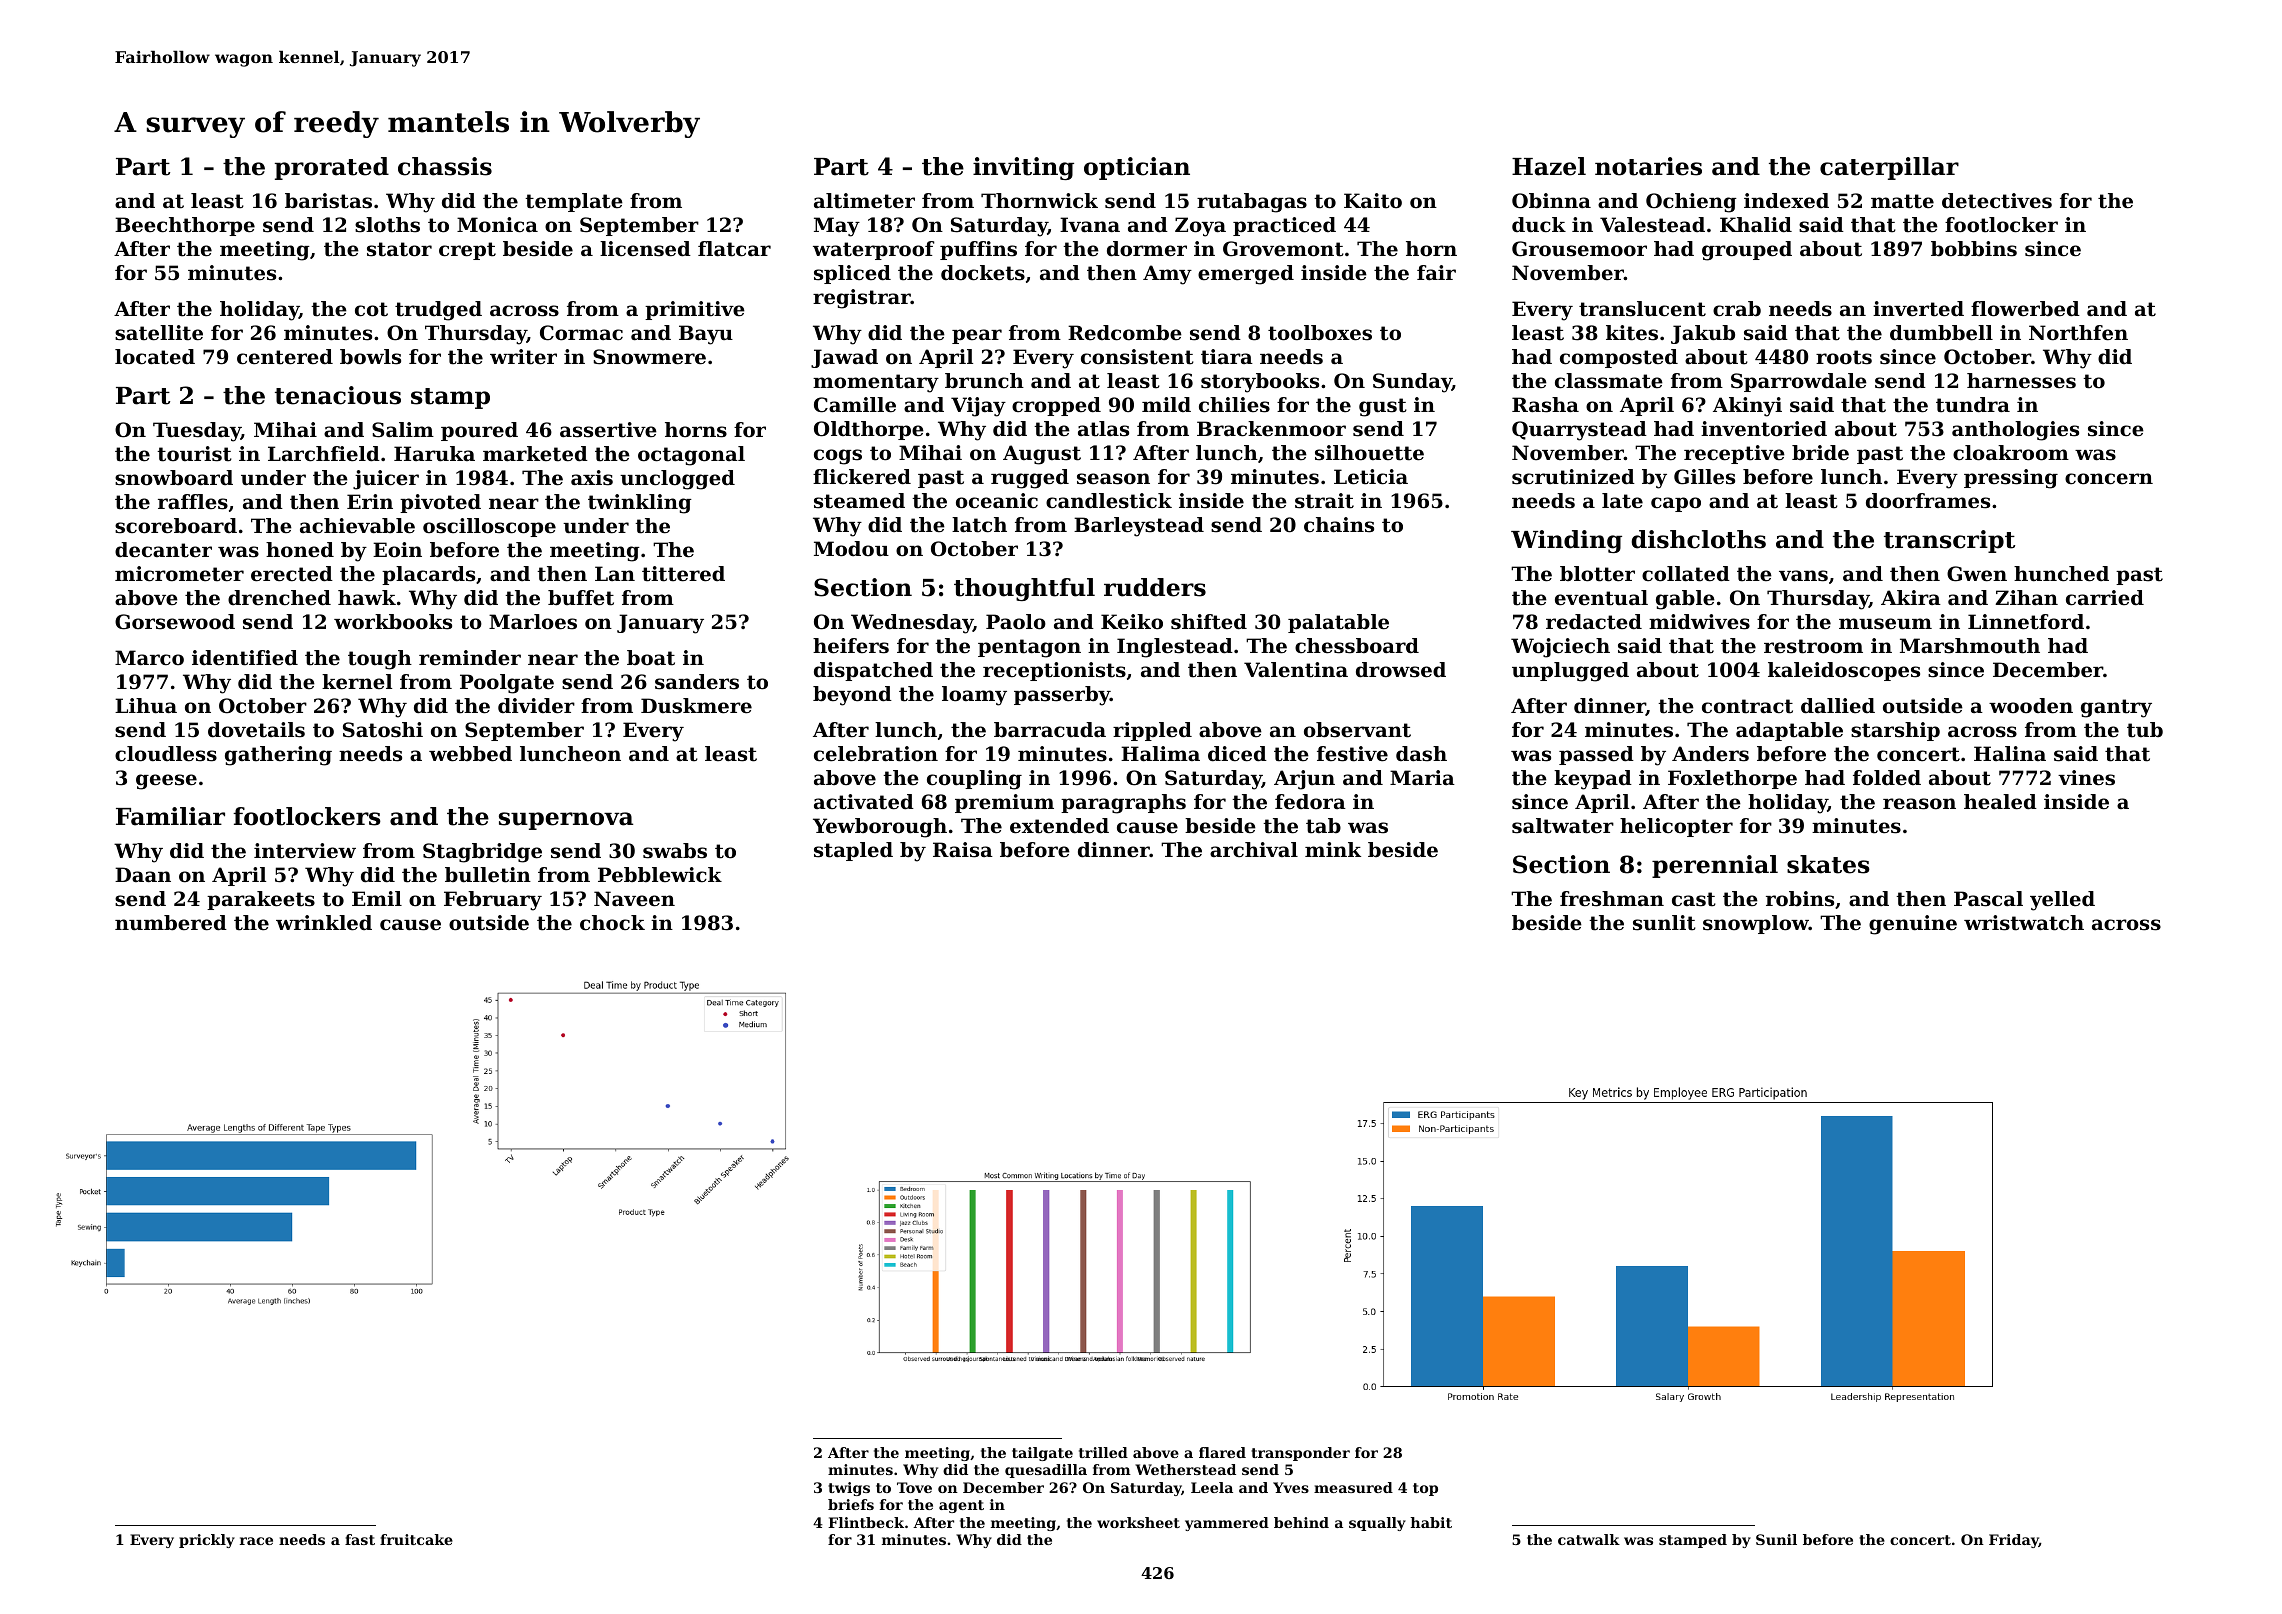  Describe the element at coordinates (1132, 622) in the image. I see `Keiko` at that location.
